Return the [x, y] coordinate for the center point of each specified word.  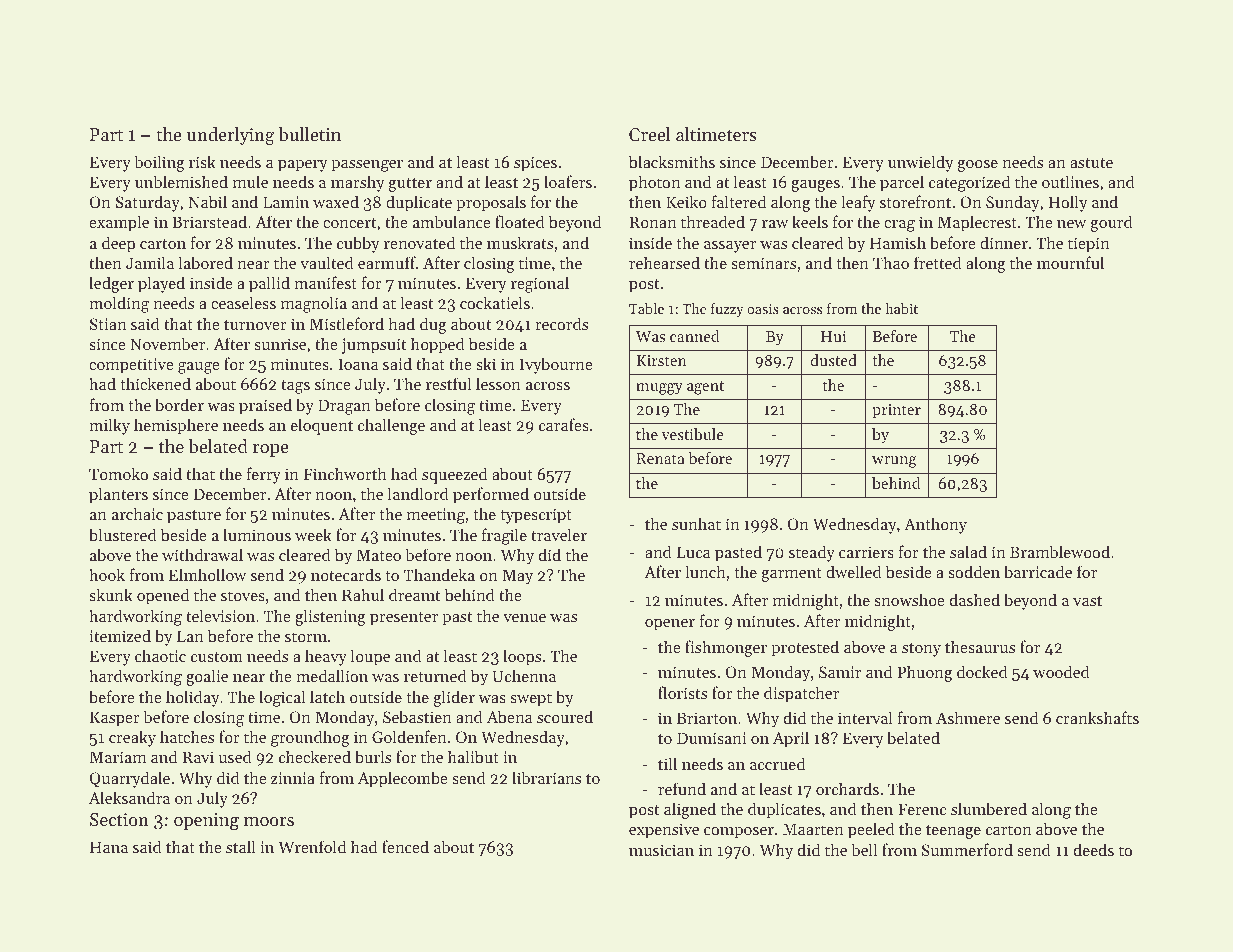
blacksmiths [672, 161]
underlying [231, 136]
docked [982, 671]
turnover [255, 325]
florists [682, 692]
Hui [833, 336]
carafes [564, 424]
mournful [1070, 262]
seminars [763, 263]
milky [109, 426]
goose [978, 166]
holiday [193, 698]
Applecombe [403, 779]
